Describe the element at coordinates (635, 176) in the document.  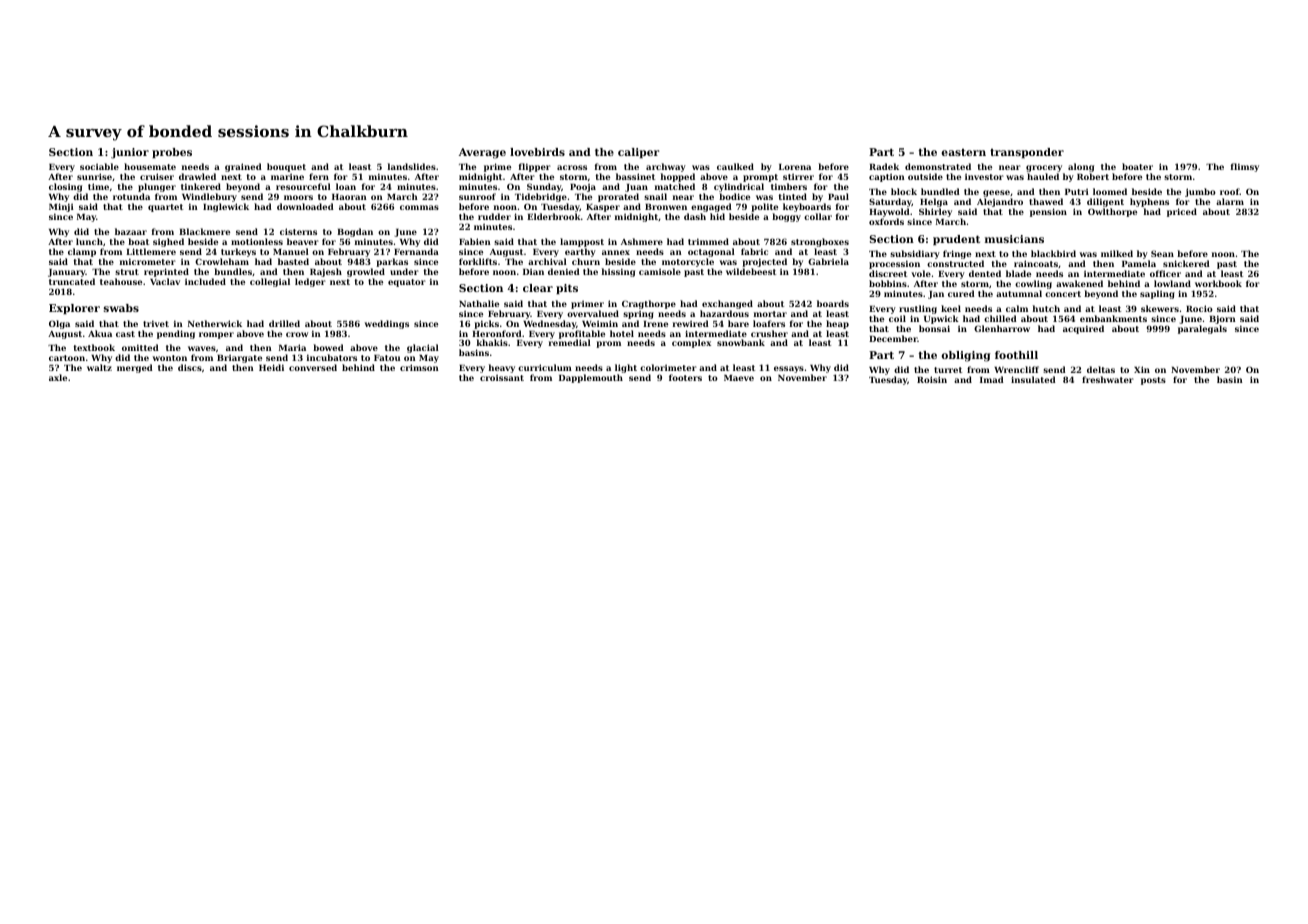
I see `bassinet` at that location.
